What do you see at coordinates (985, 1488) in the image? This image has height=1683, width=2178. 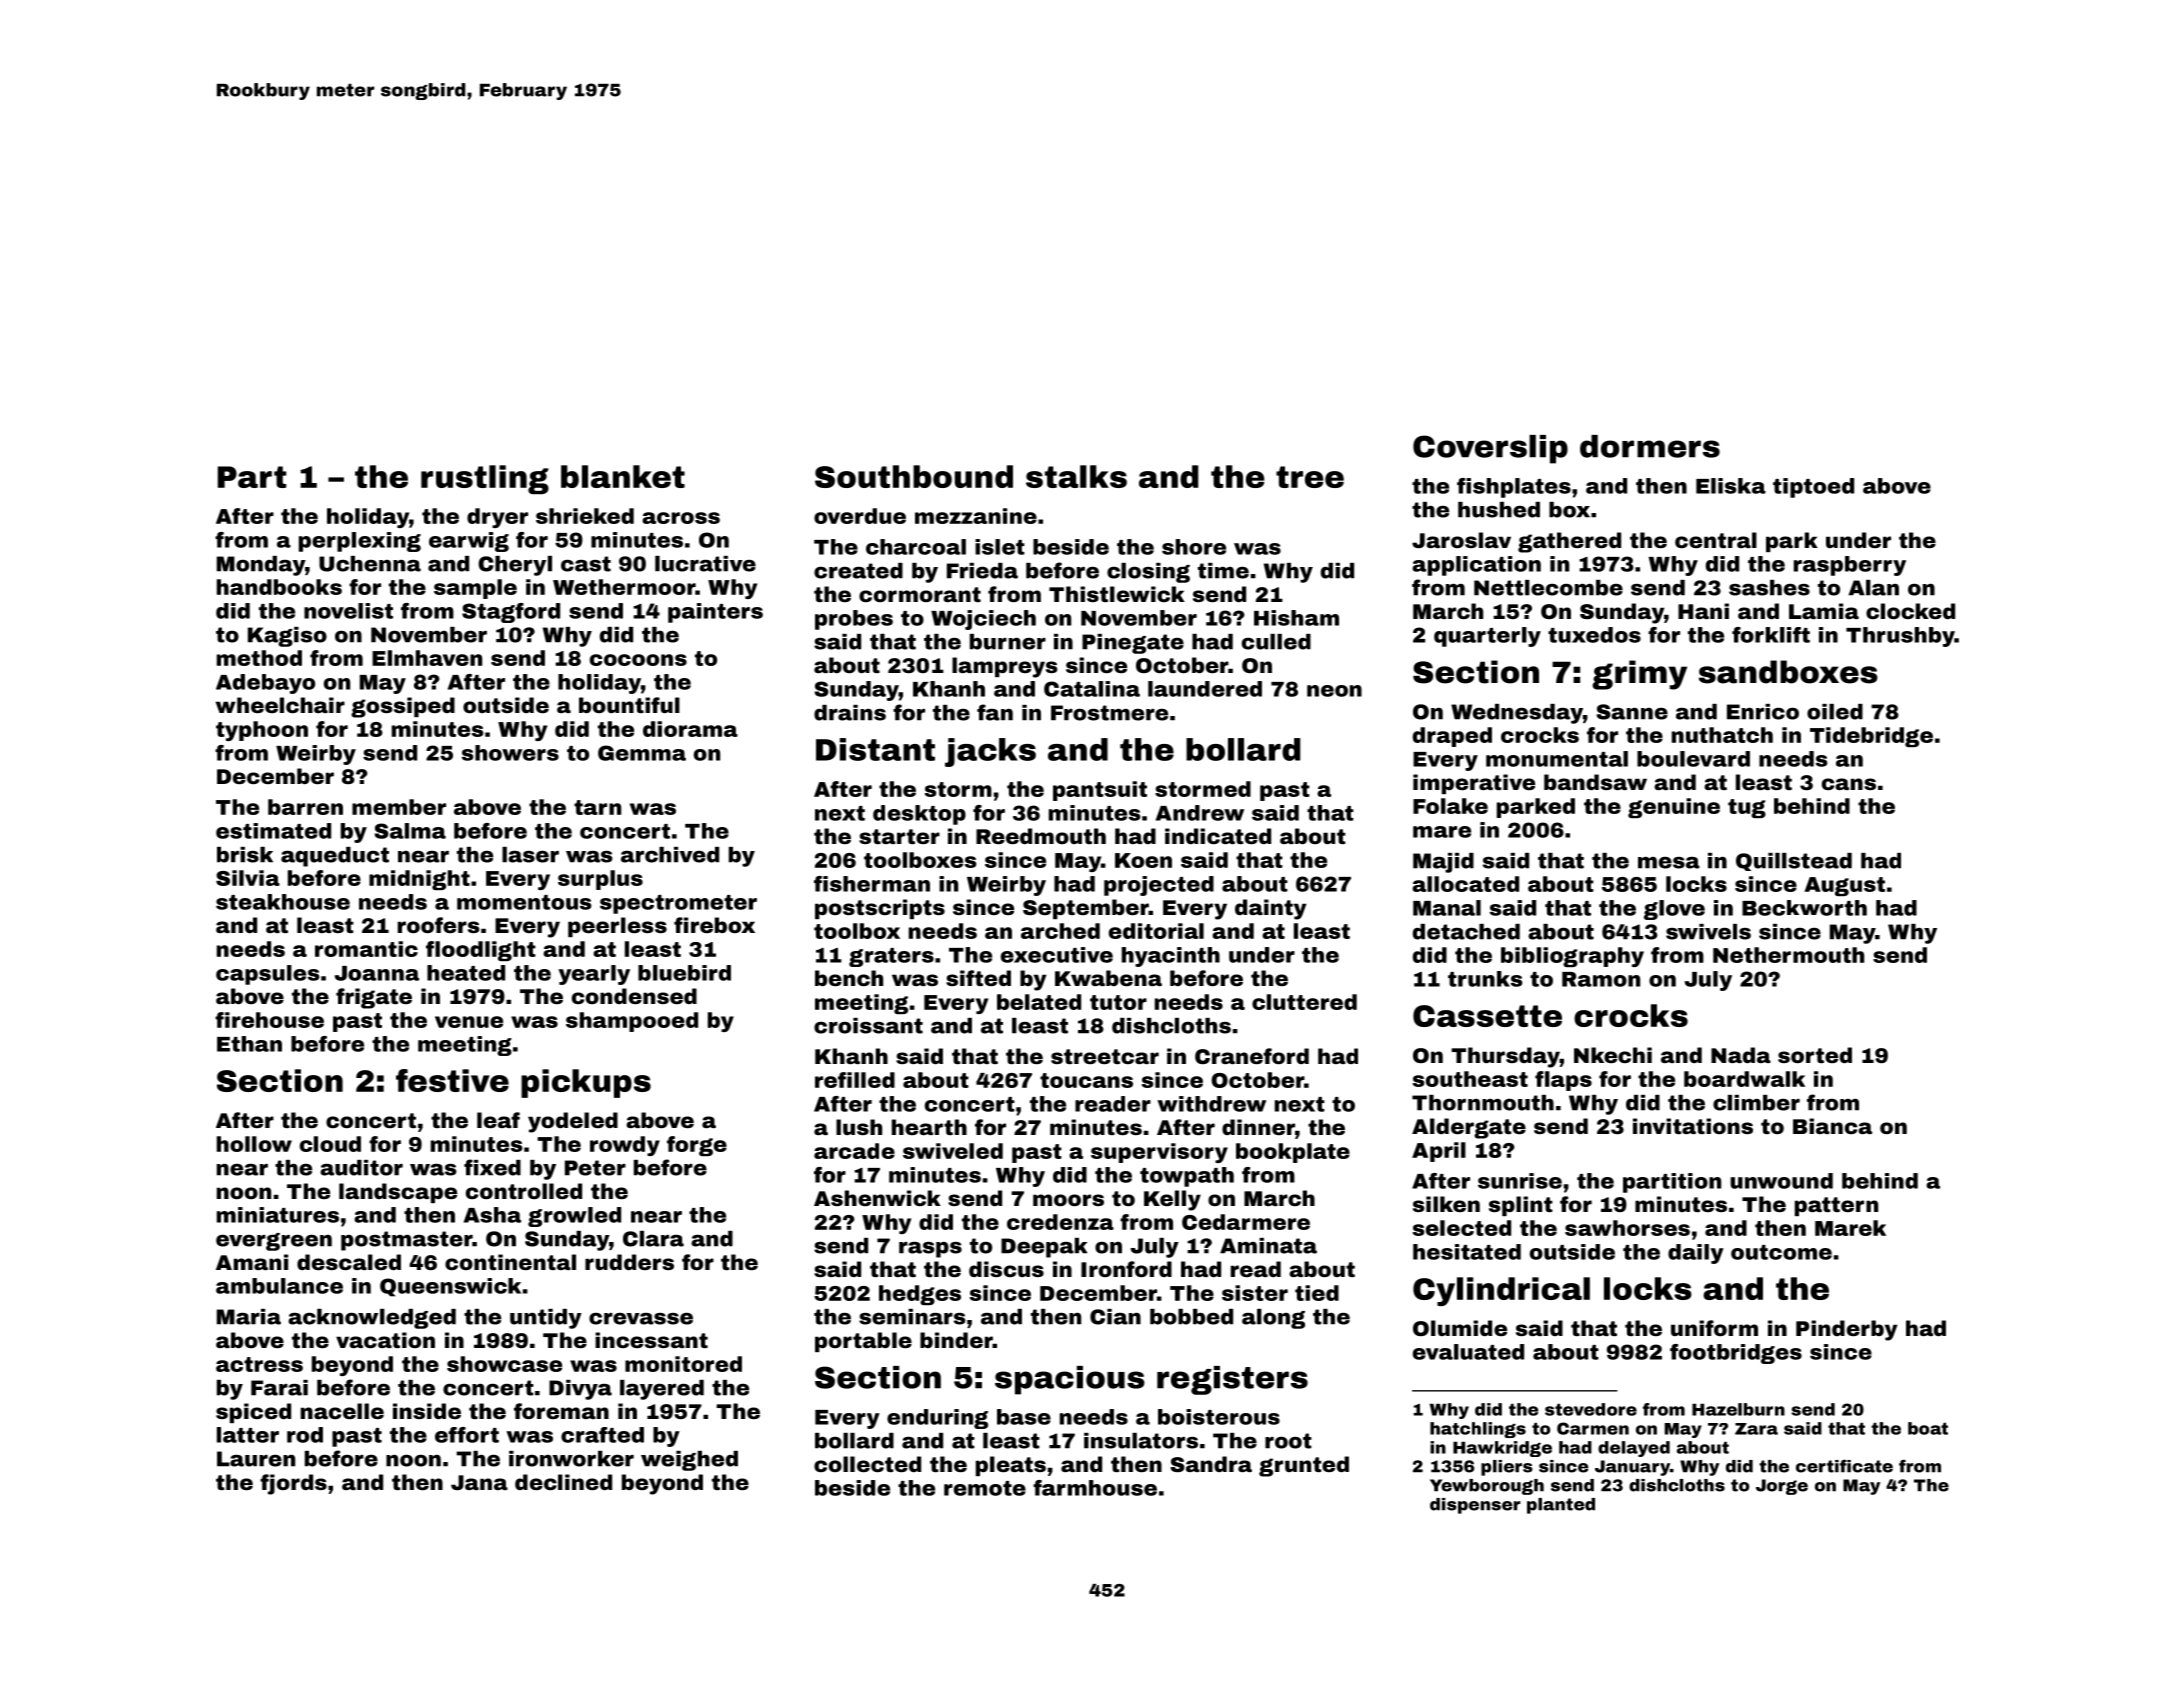 I see `remote` at bounding box center [985, 1488].
